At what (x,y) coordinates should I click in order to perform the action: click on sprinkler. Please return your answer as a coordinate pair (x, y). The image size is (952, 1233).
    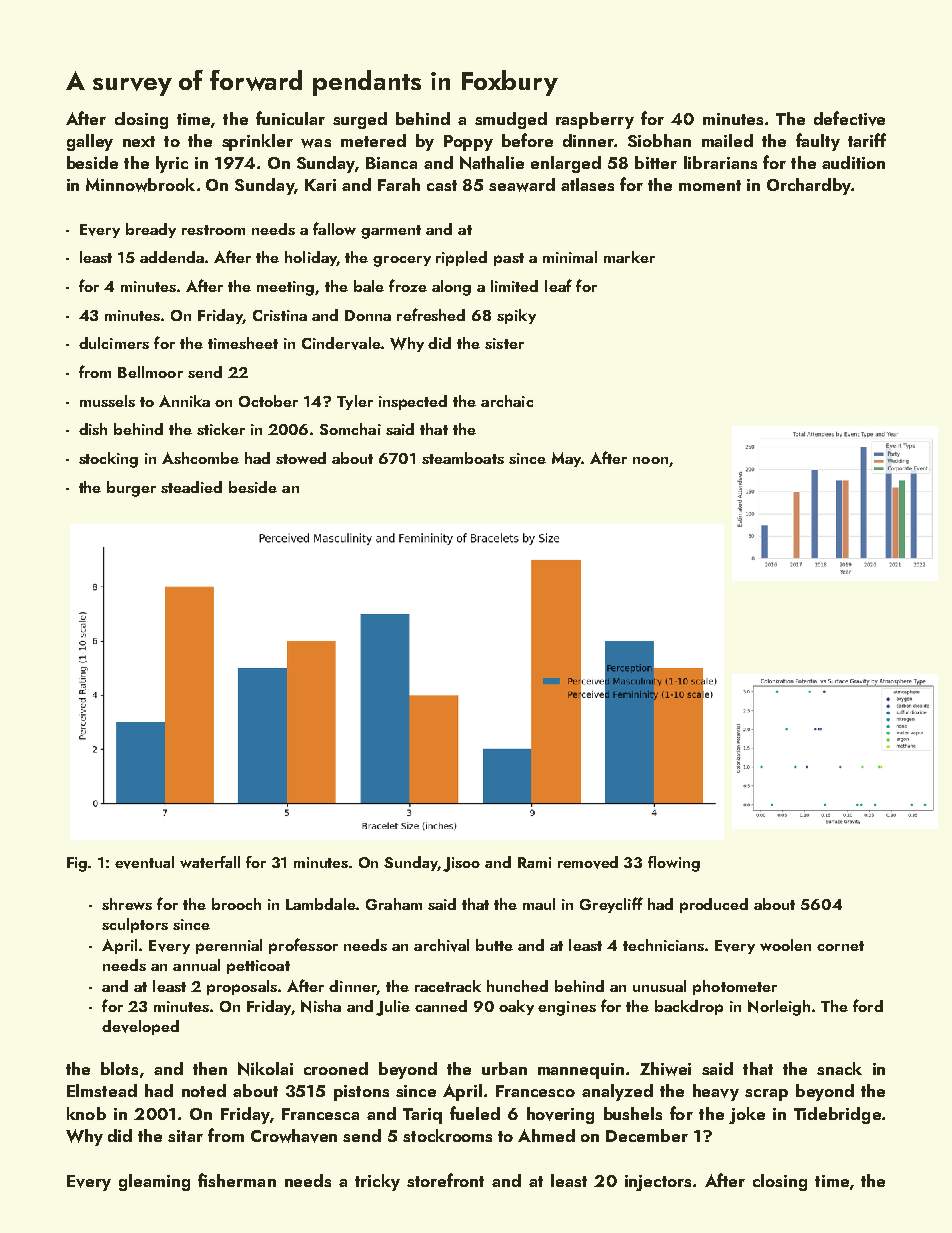
    Looking at the image, I should click on (257, 142).
